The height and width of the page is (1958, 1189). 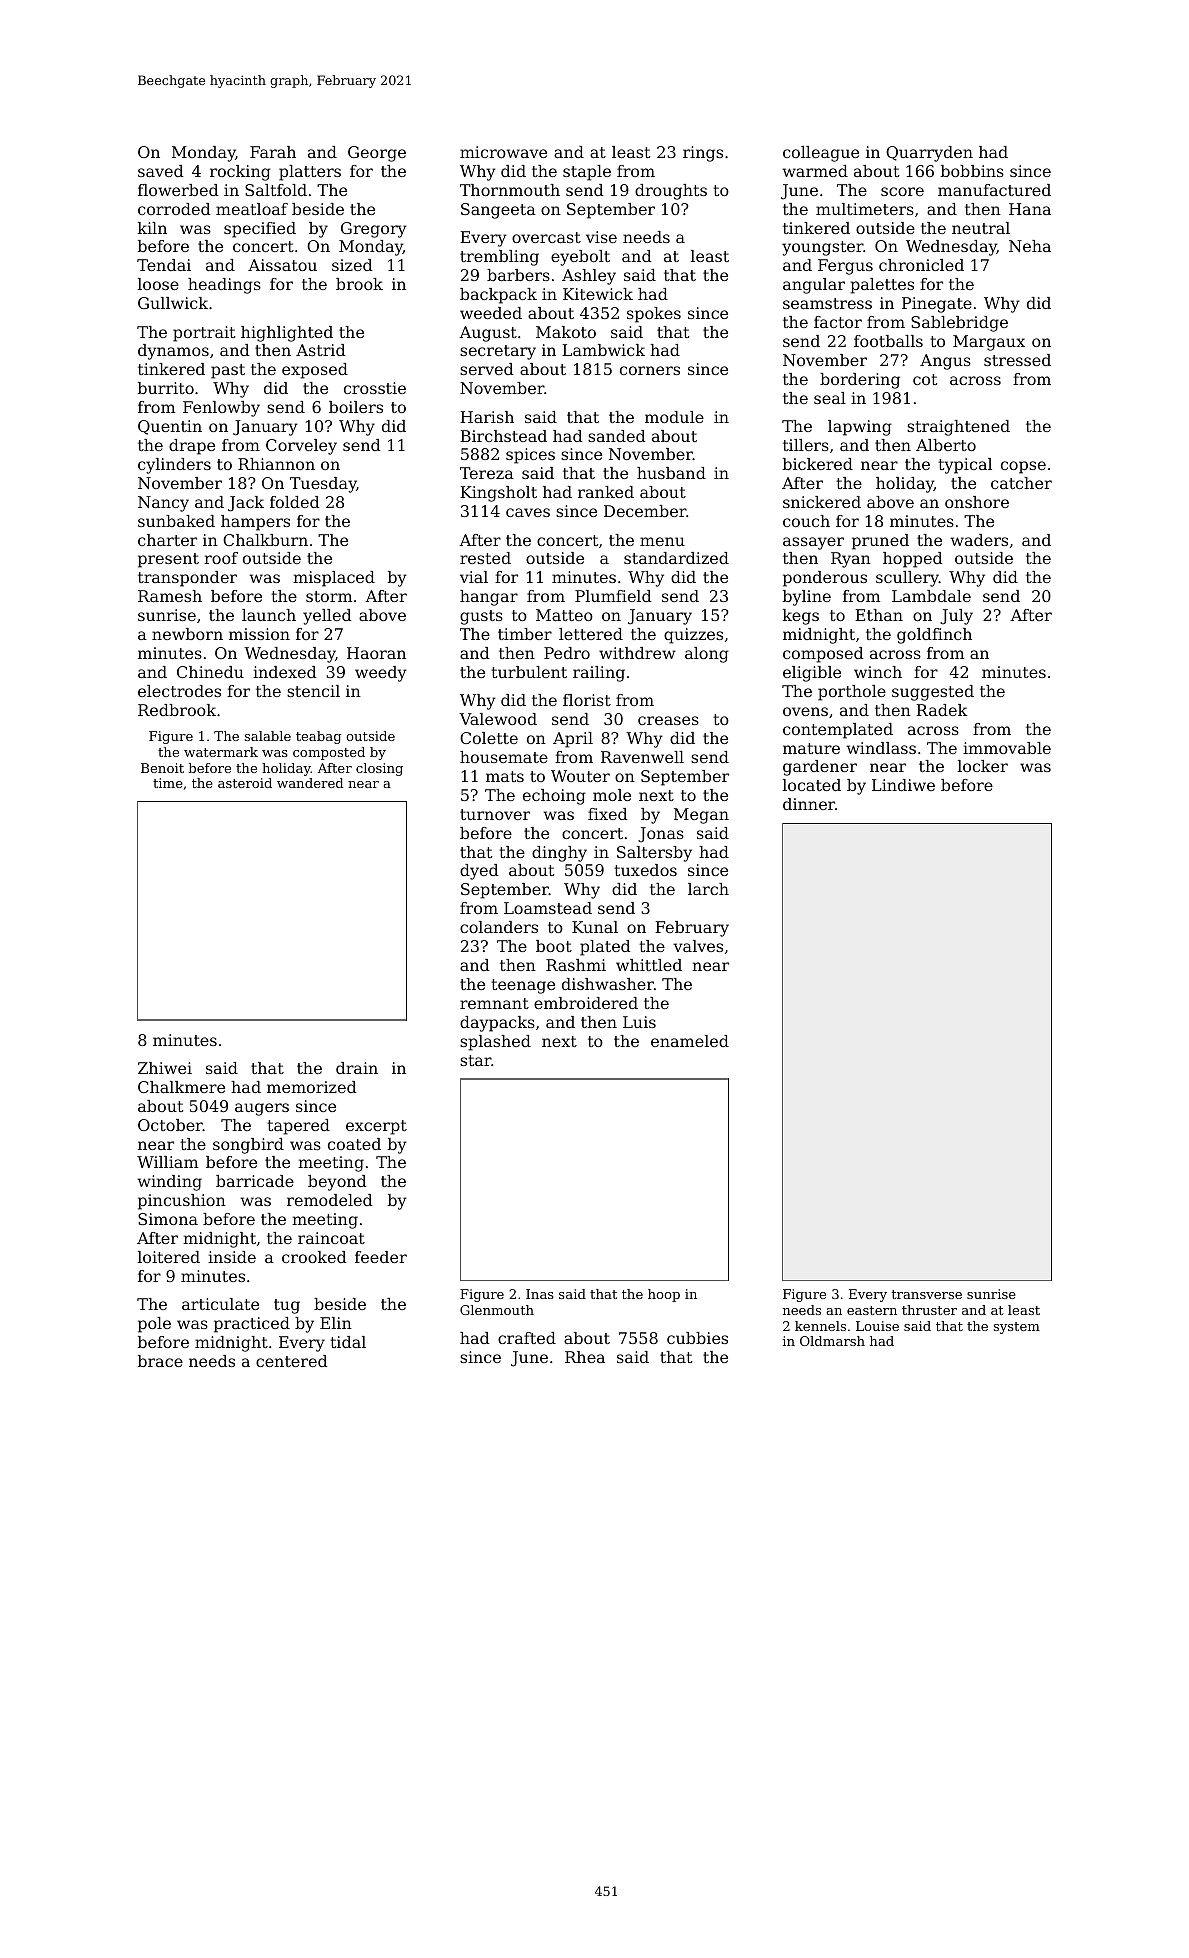 I want to click on copse, so click(x=1023, y=467).
